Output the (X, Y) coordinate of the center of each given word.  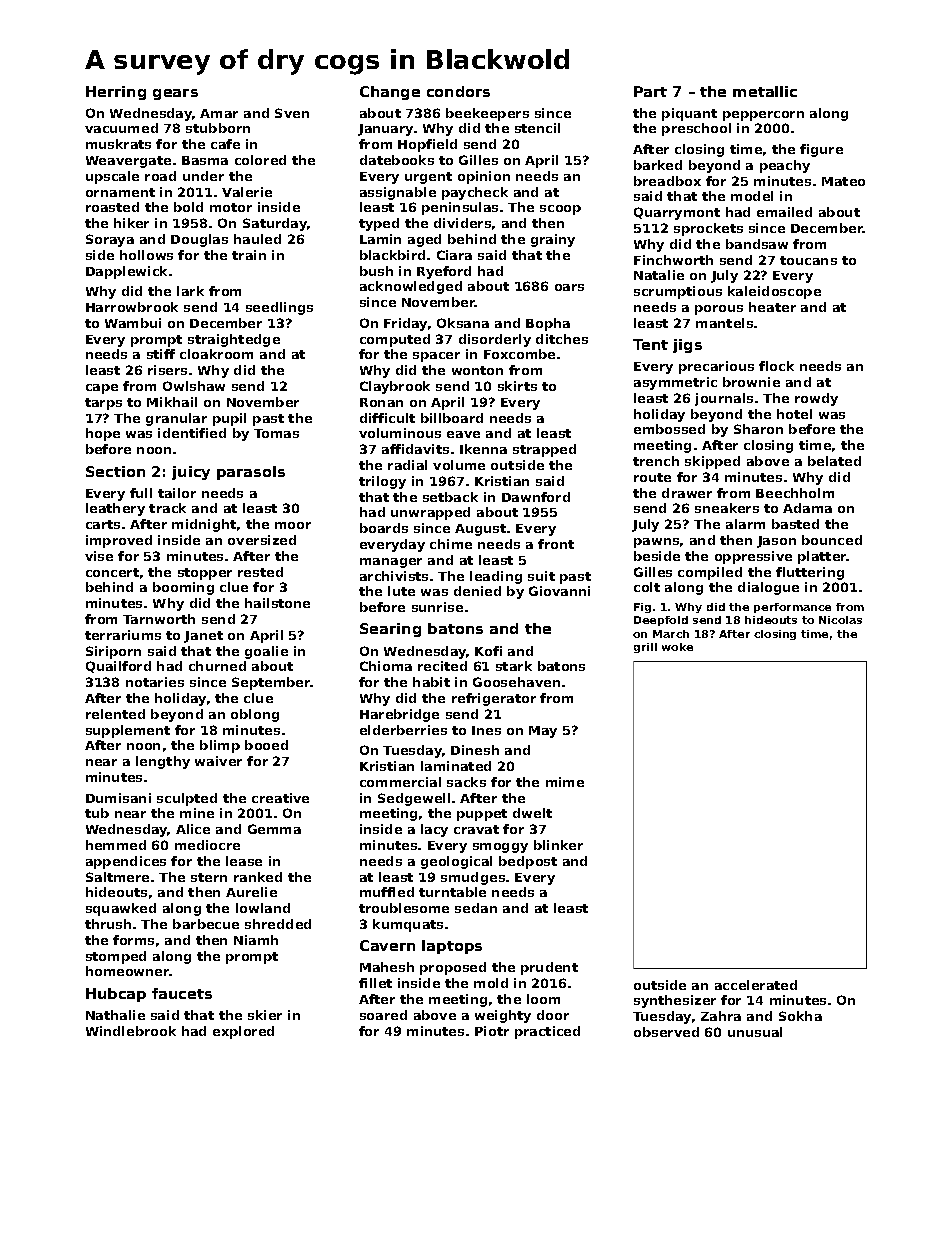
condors (458, 91)
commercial (400, 782)
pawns (656, 543)
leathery (115, 509)
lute (401, 591)
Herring (116, 93)
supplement (128, 731)
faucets (182, 993)
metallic (765, 91)
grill (645, 648)
